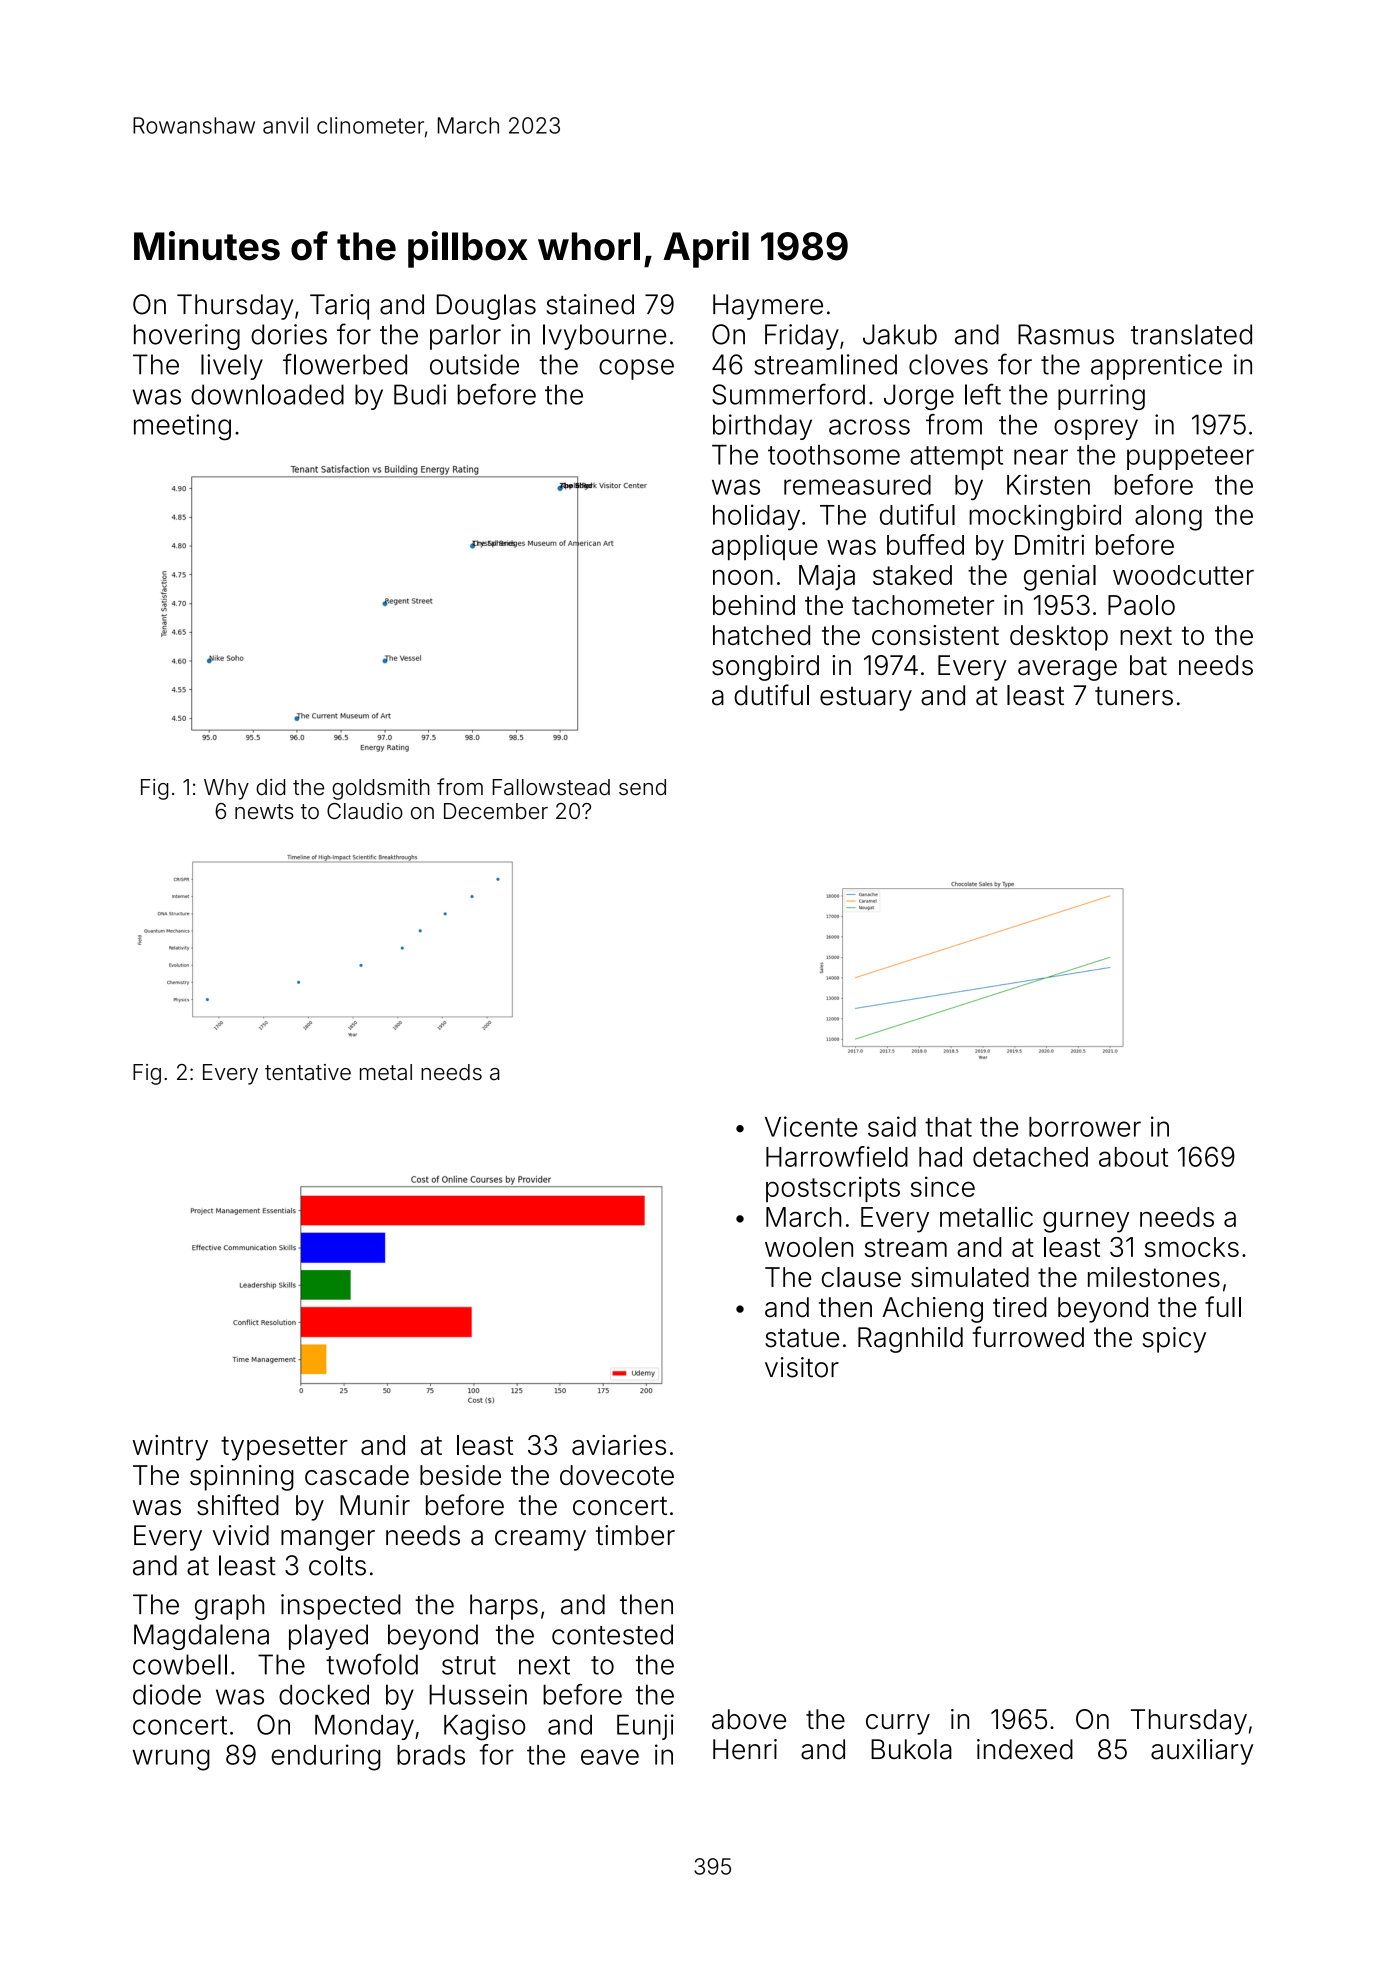  What do you see at coordinates (762, 427) in the page?
I see `birthday` at bounding box center [762, 427].
